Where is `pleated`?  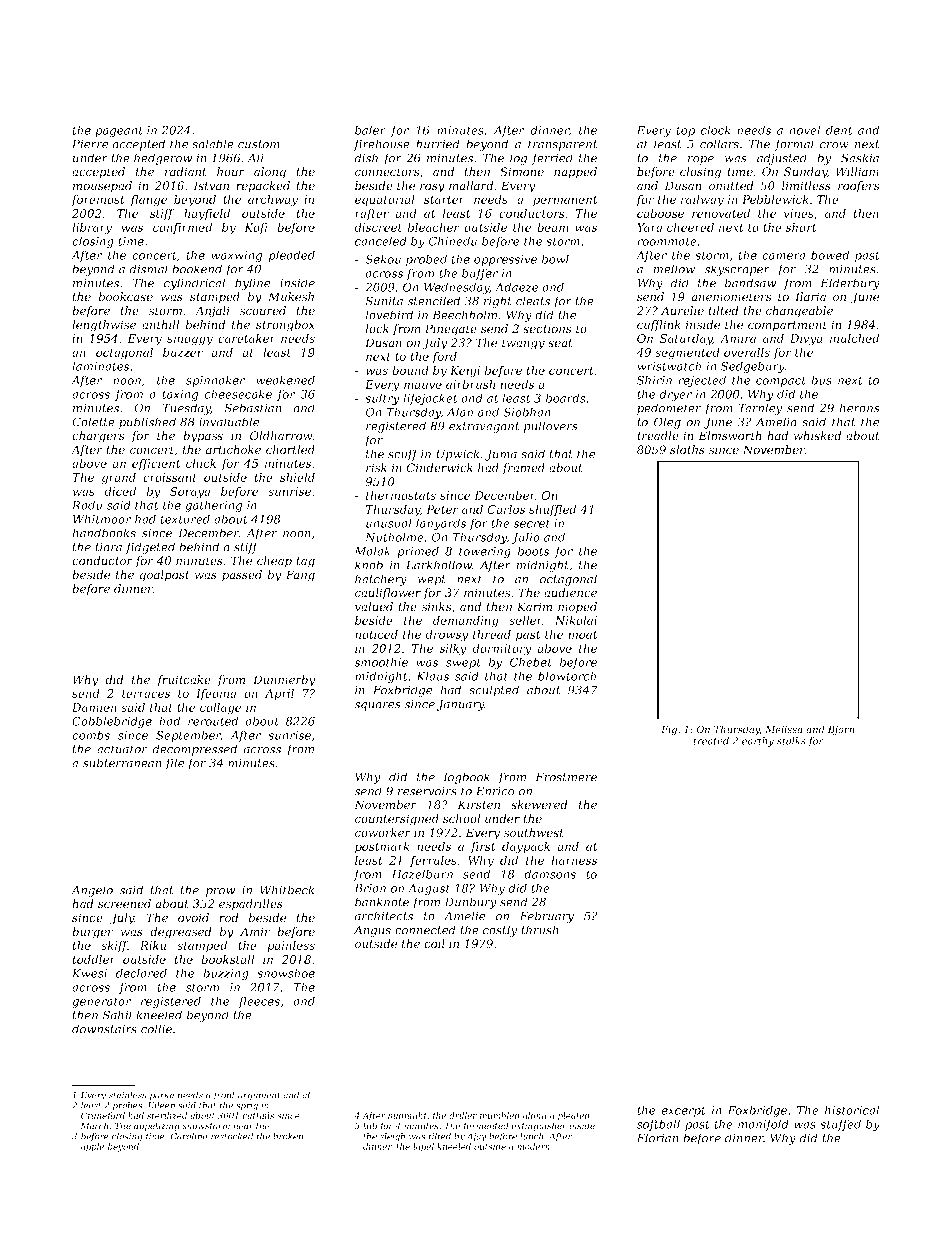
pleated is located at coordinates (574, 1116).
